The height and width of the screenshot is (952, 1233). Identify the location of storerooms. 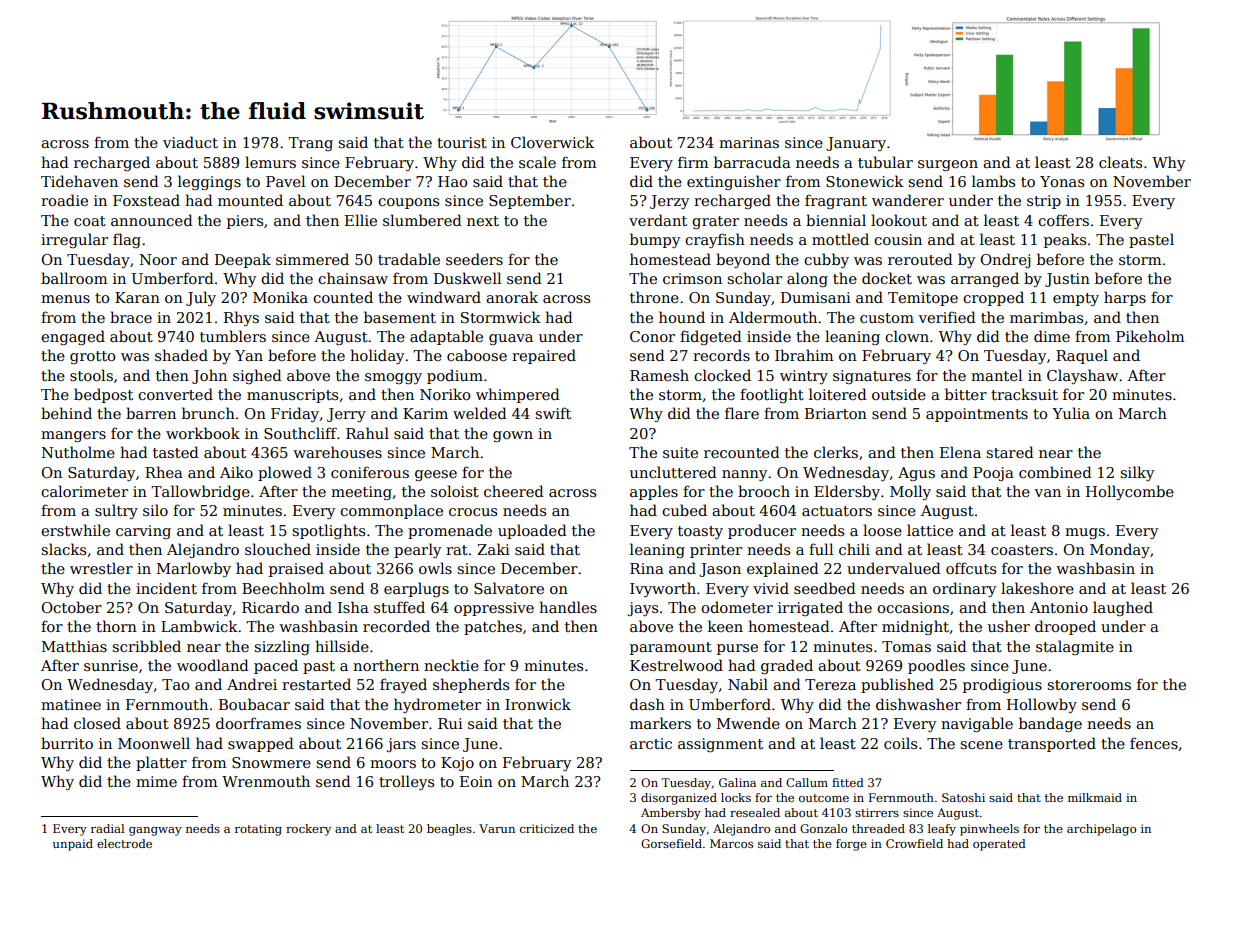
(1089, 685).
